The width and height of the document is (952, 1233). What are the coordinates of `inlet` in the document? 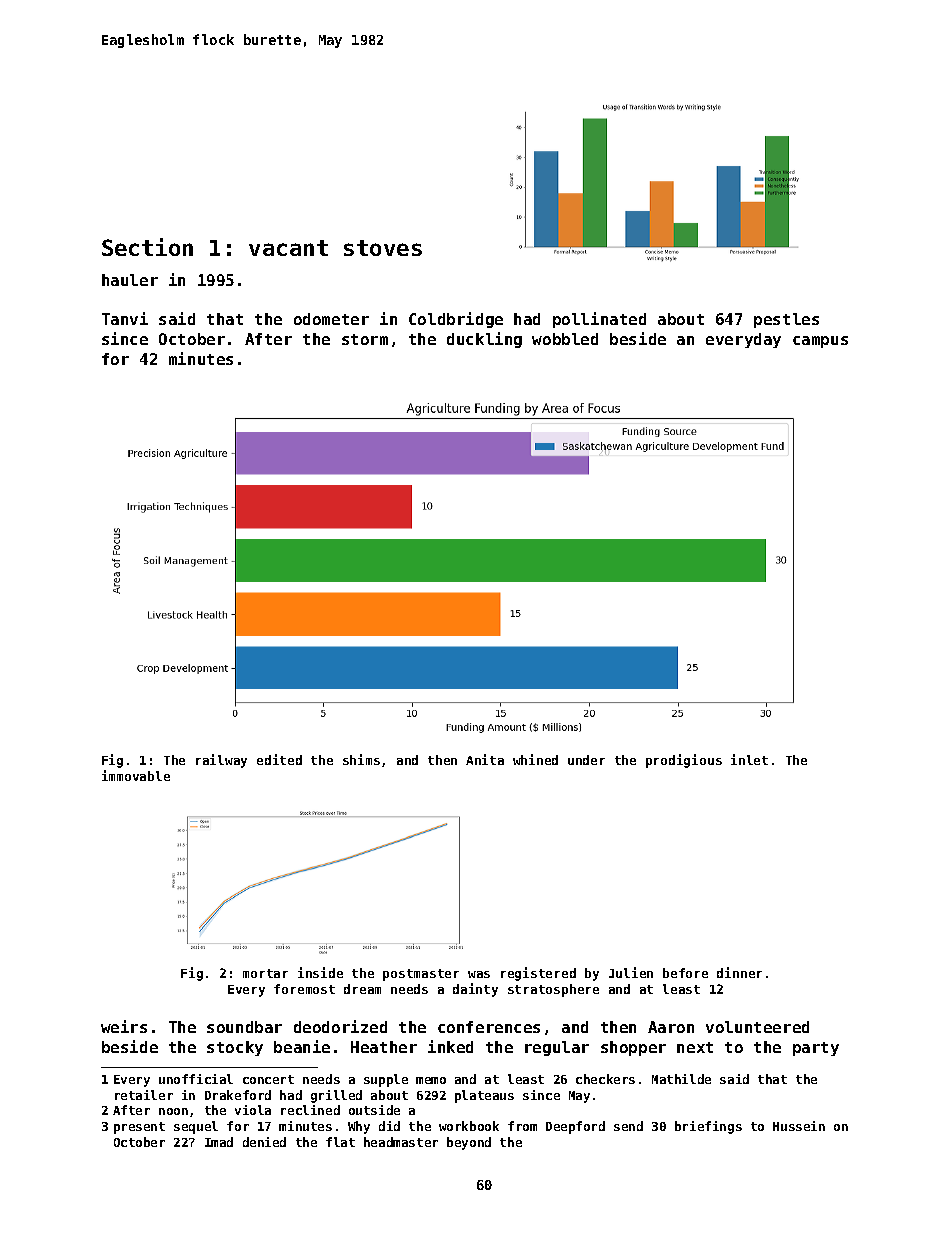 It's located at (749, 759).
